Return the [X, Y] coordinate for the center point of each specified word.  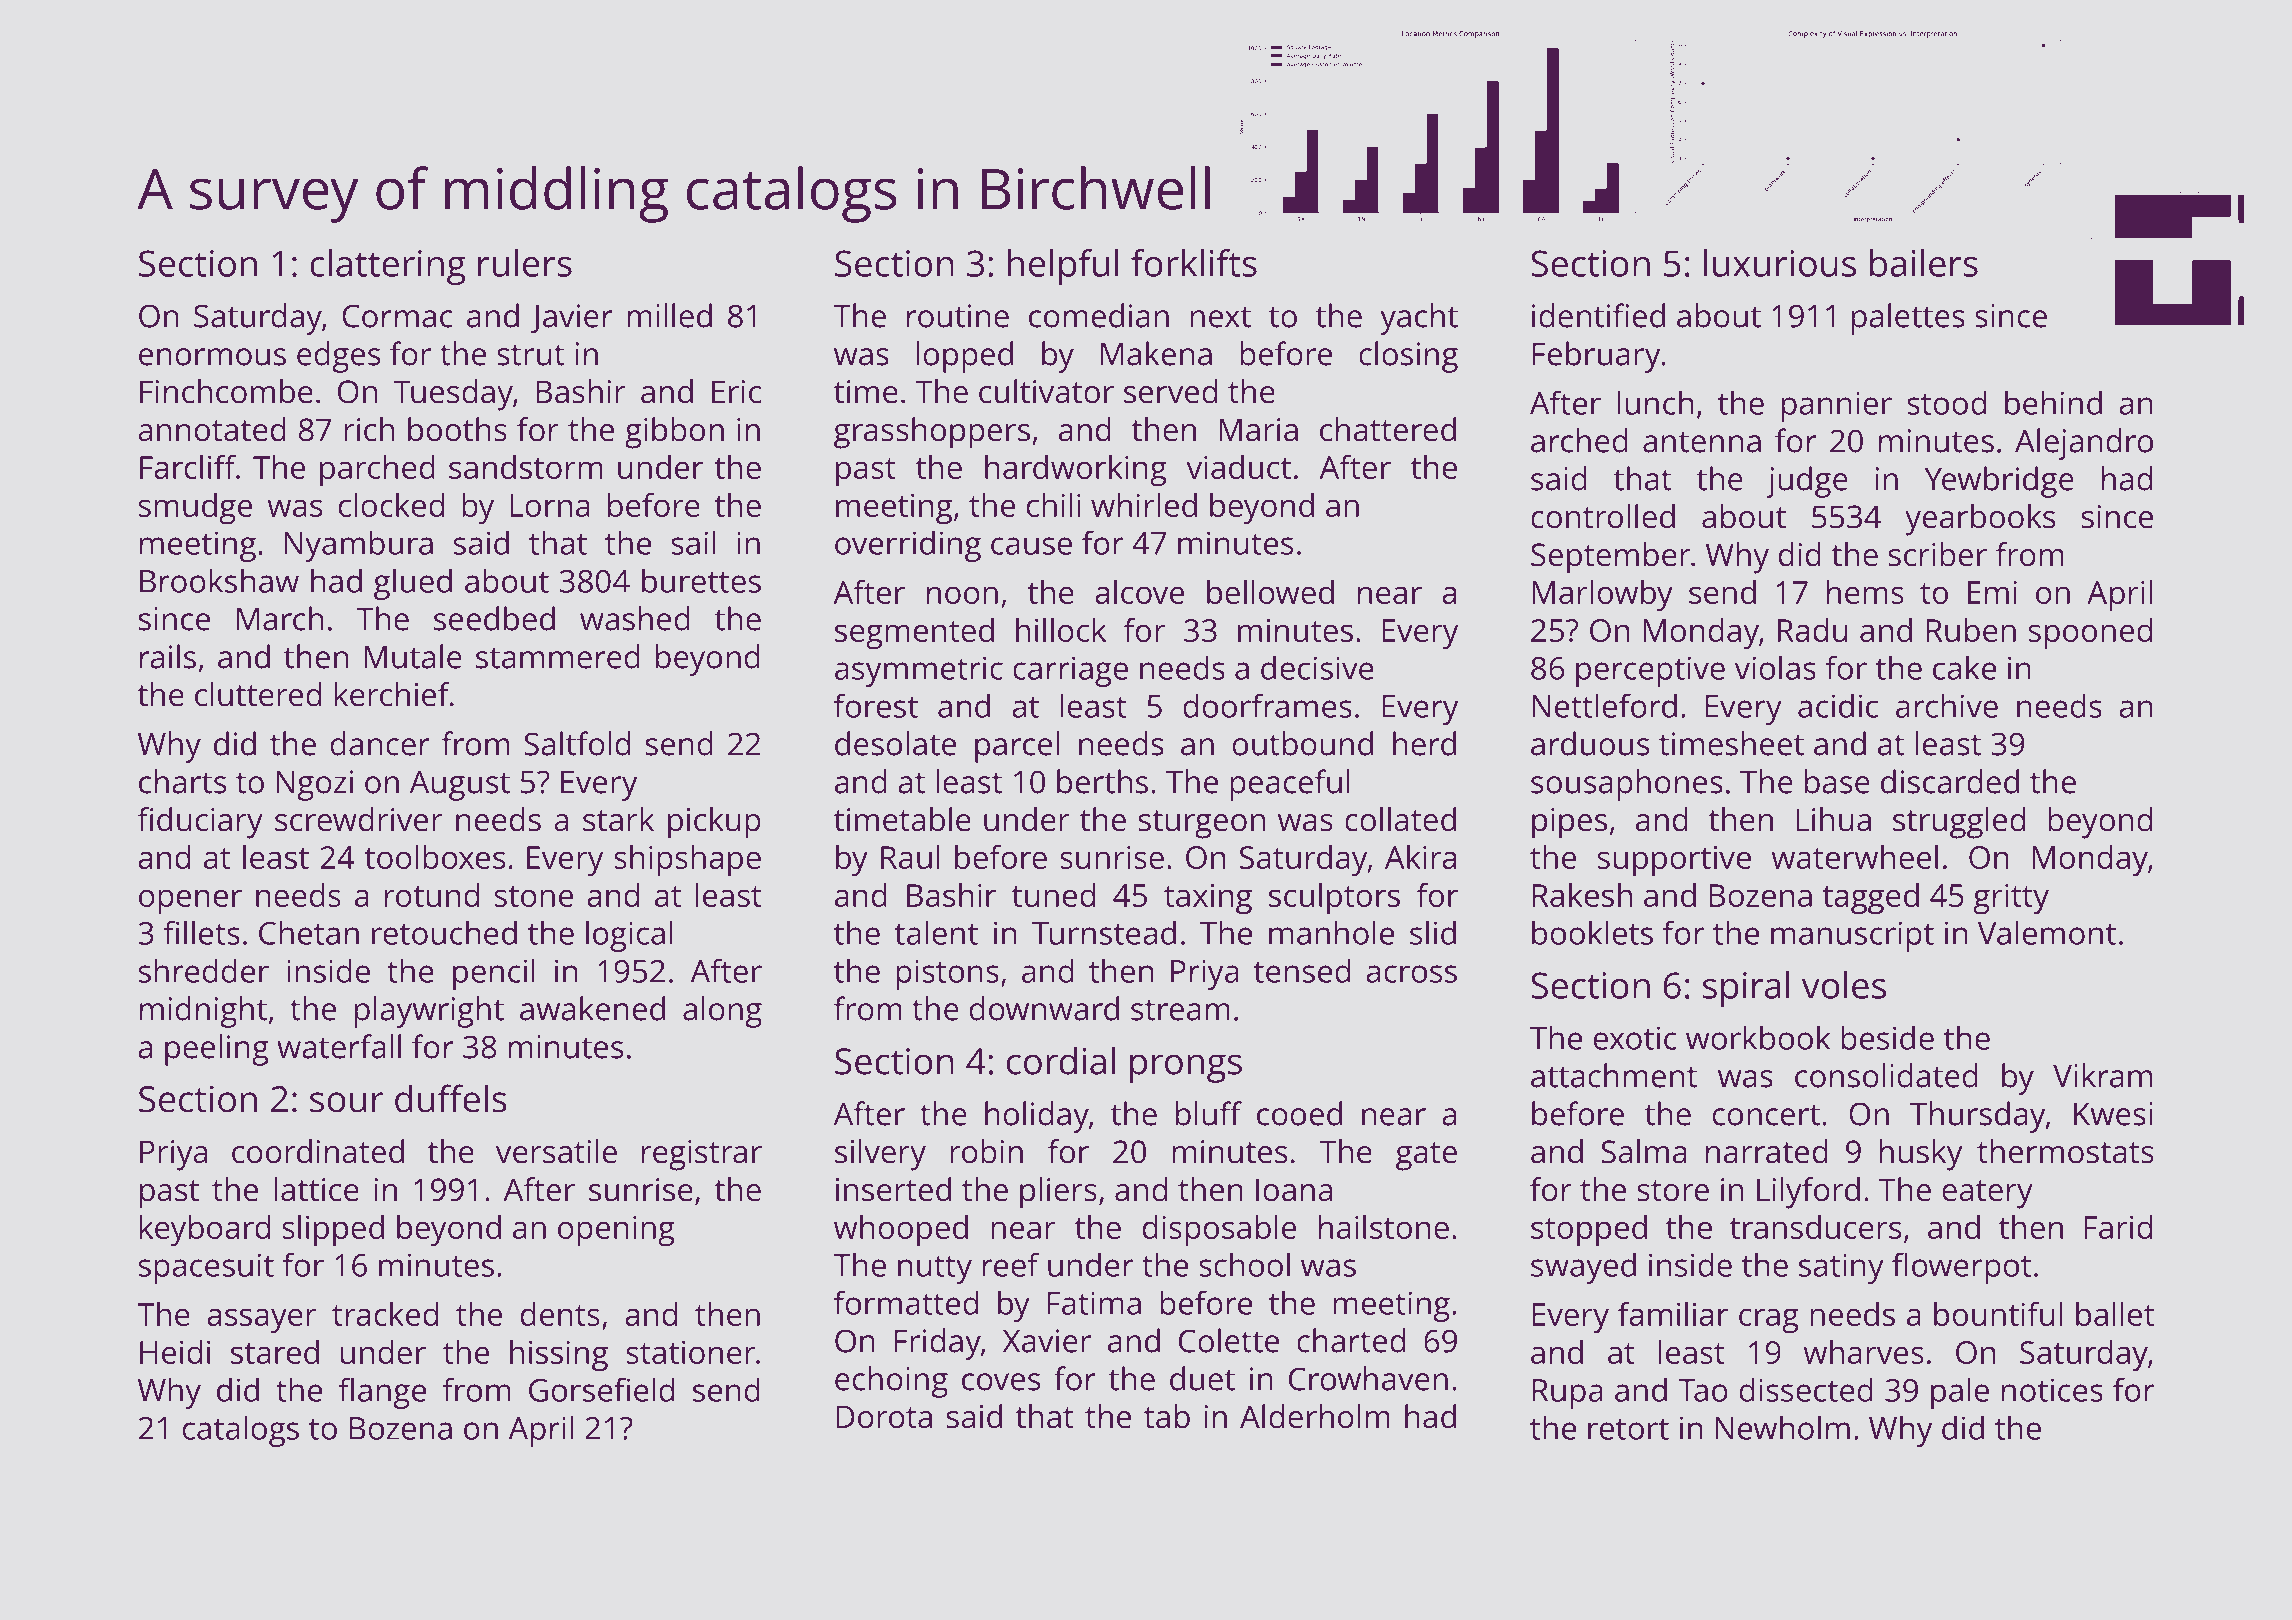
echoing [891, 1382]
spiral [1746, 989]
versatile [556, 1151]
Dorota [884, 1417]
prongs [1186, 1068]
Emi [1992, 592]
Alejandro [2084, 444]
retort [1628, 1429]
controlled [1603, 516]
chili [1054, 505]
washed [635, 618]
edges [338, 357]
